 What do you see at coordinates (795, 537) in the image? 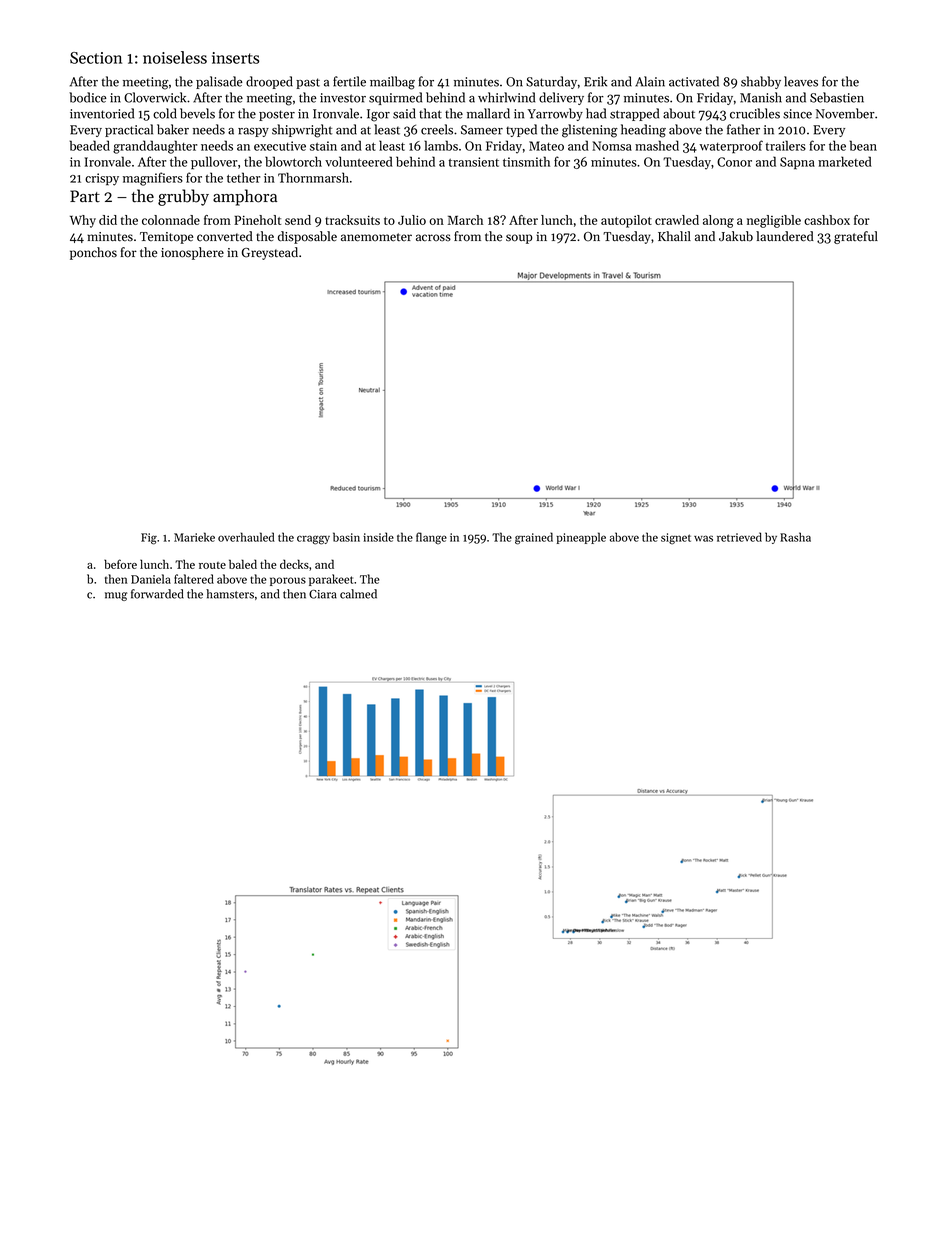
I see `Rasha` at bounding box center [795, 537].
